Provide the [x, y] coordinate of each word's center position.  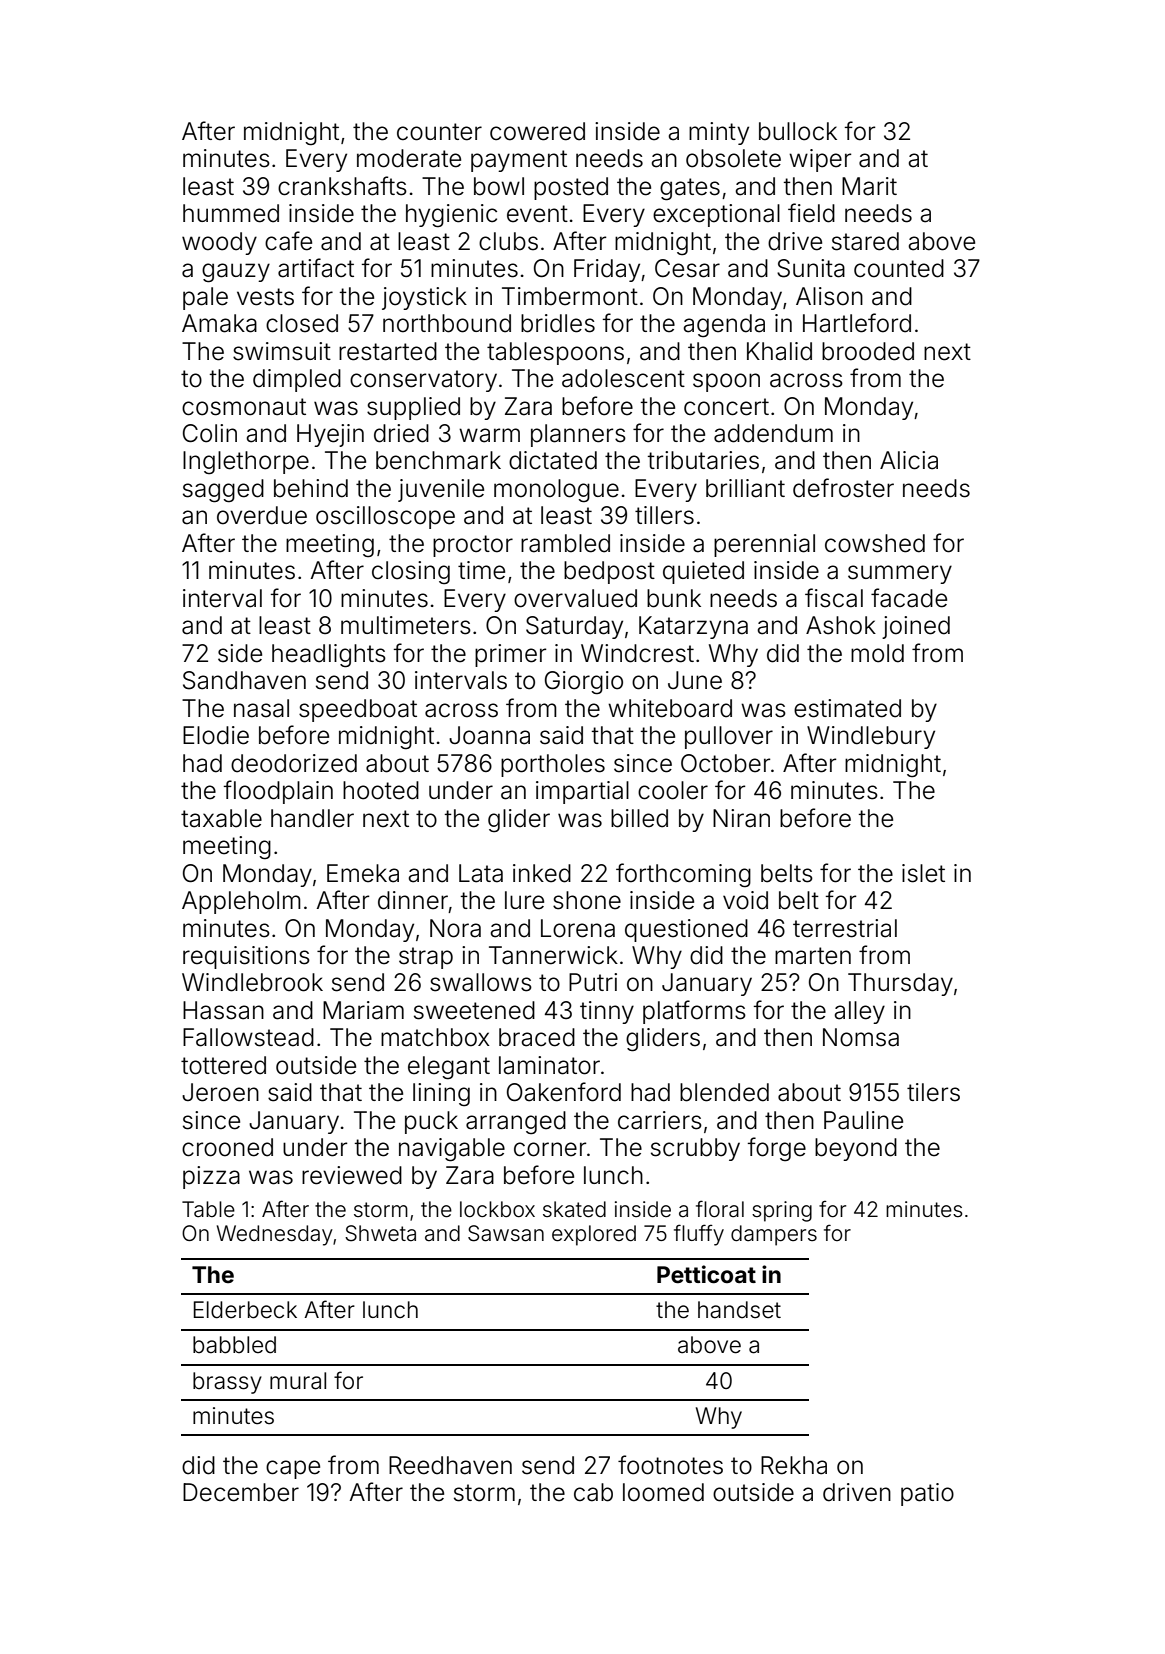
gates [690, 189]
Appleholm [241, 902]
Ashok [841, 625]
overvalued [575, 598]
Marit [869, 186]
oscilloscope [385, 517]
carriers [660, 1120]
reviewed [352, 1175]
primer [510, 655]
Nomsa [861, 1037]
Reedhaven [450, 1465]
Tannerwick [553, 955]
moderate [409, 158]
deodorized [294, 763]
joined [916, 627]
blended [724, 1092]
